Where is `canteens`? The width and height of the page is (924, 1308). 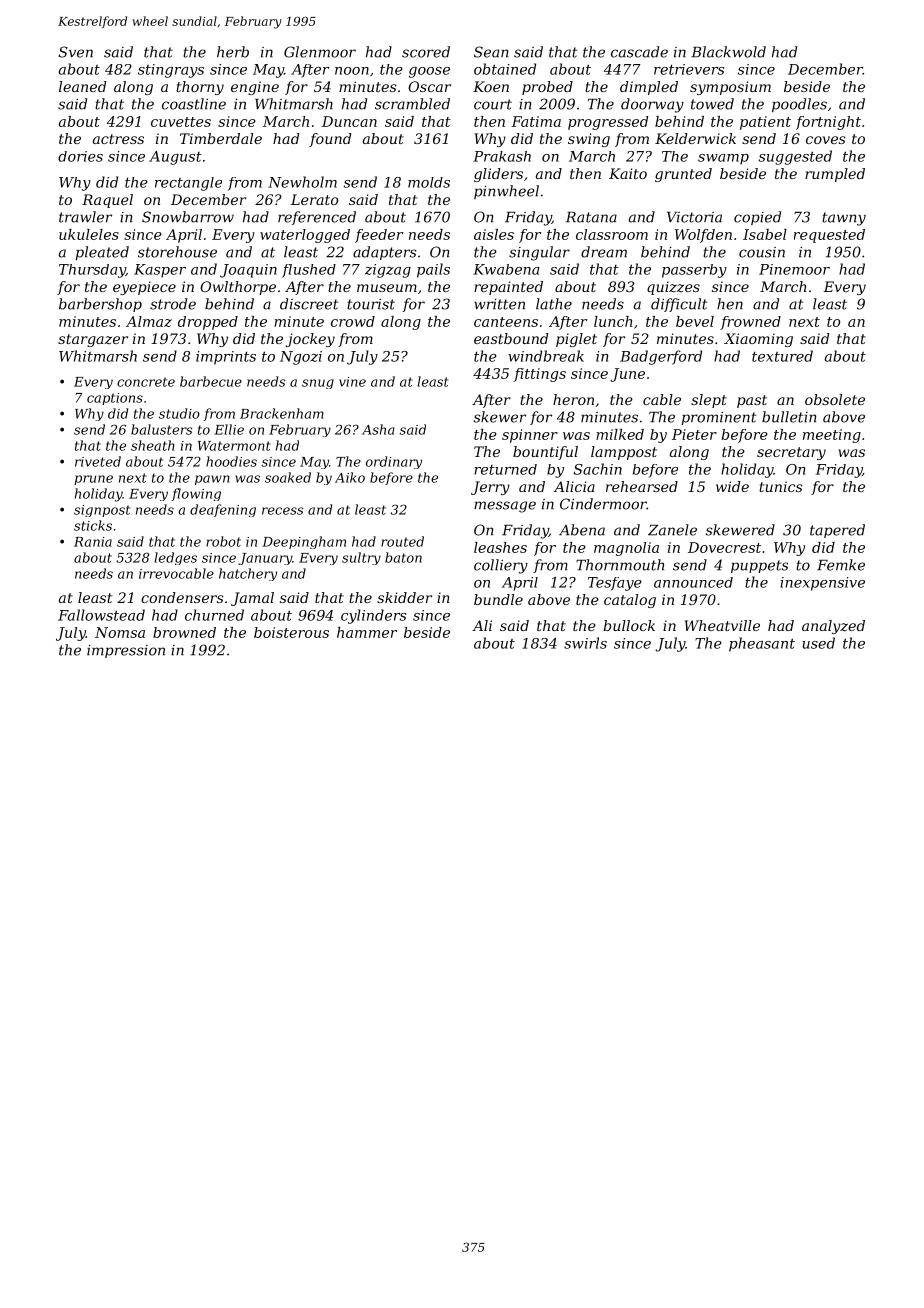
canteens is located at coordinates (506, 322).
